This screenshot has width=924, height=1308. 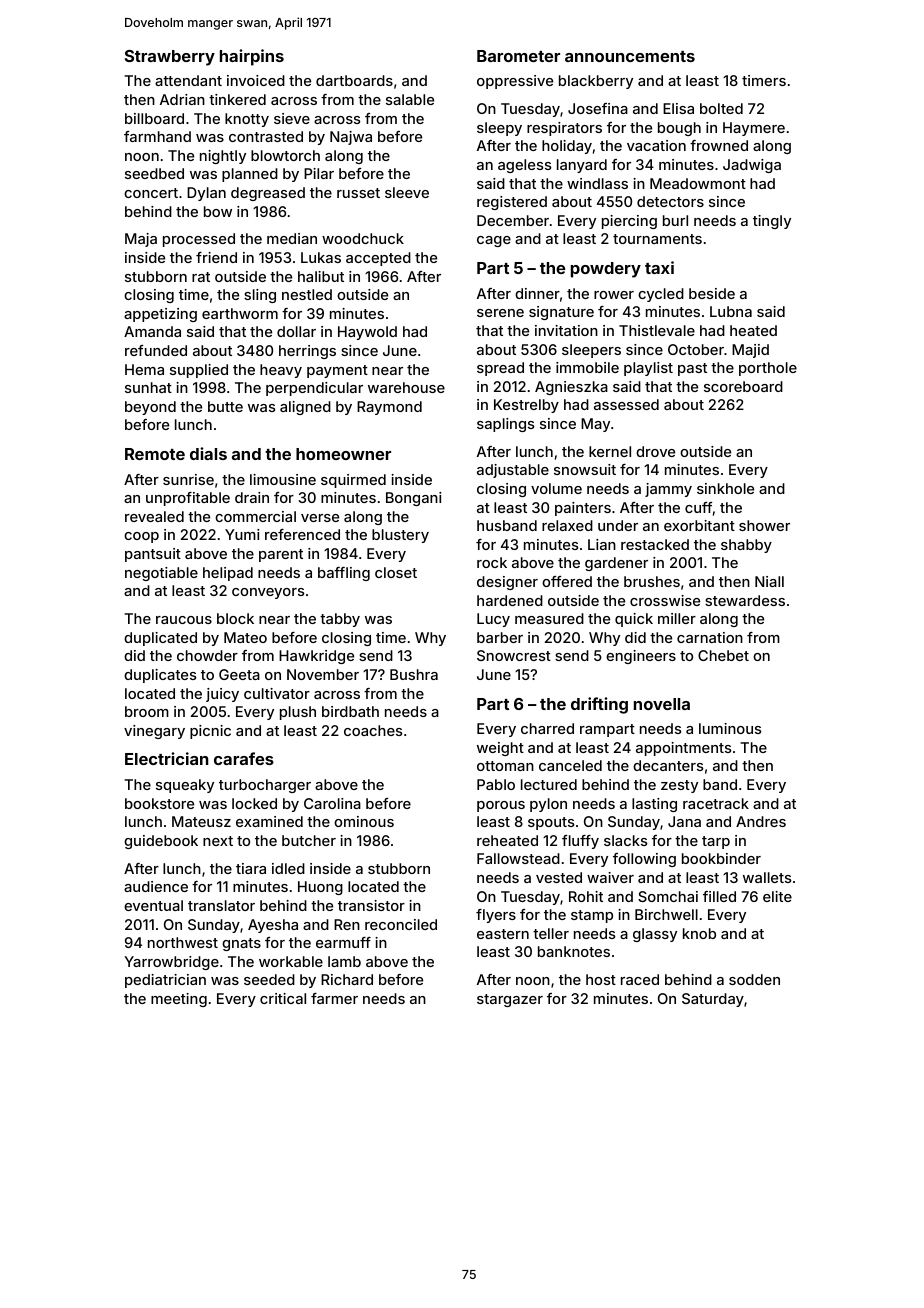 I want to click on blackberry, so click(x=596, y=82).
